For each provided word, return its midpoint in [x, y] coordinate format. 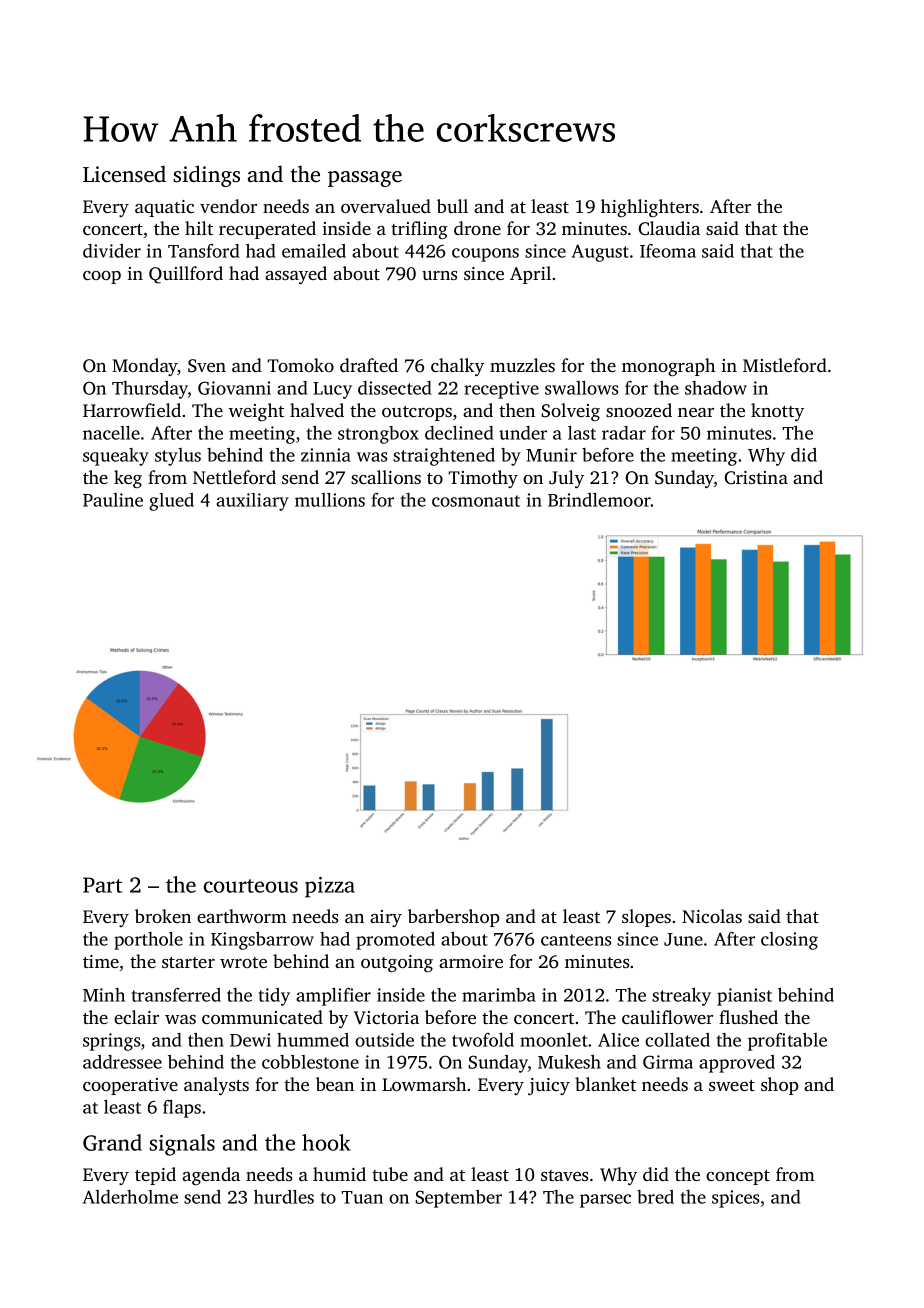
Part [103, 885]
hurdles [284, 1197]
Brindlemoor [599, 500]
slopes [646, 918]
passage [365, 179]
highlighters [650, 208]
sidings [207, 176]
